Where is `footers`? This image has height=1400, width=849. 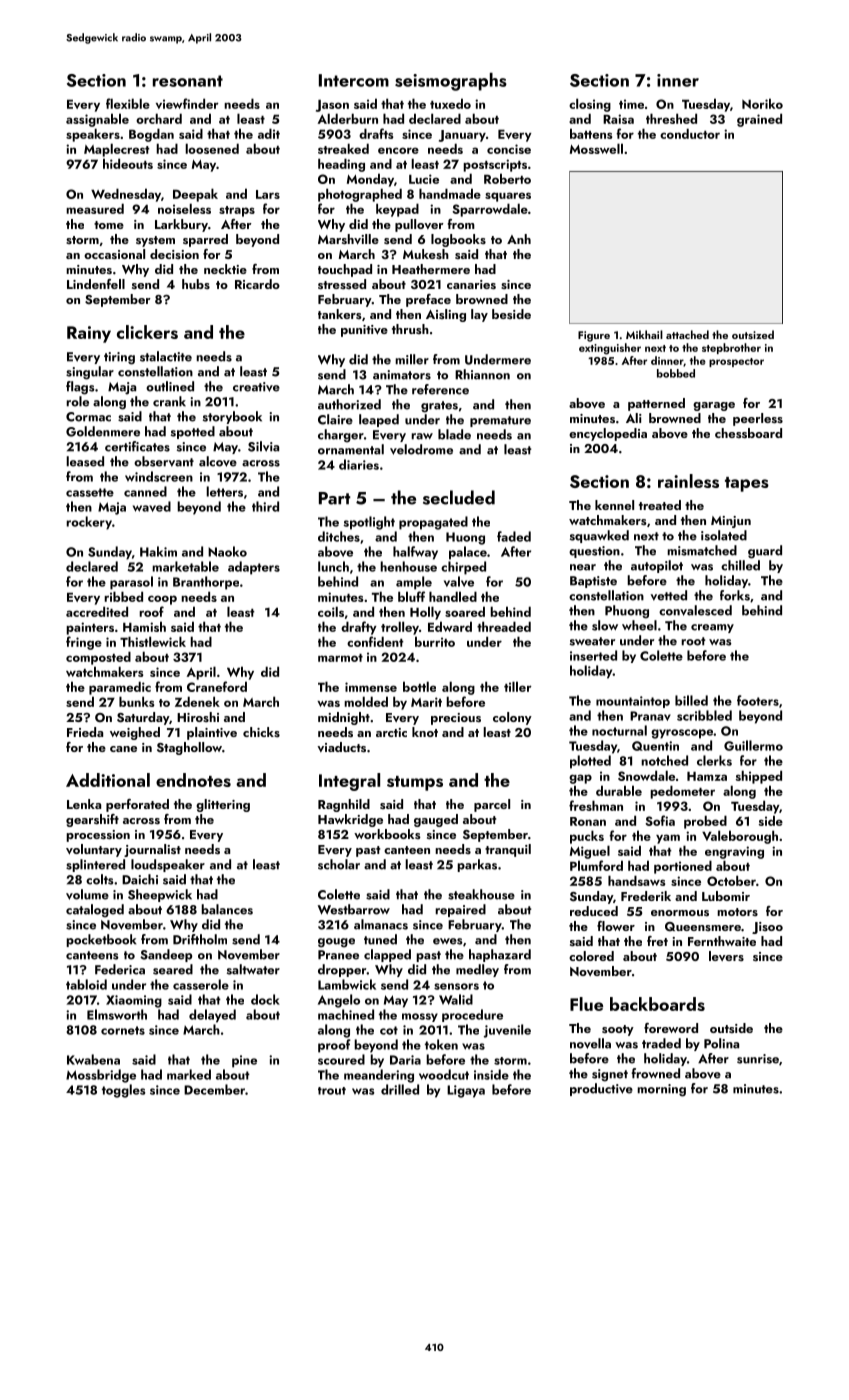 footers is located at coordinates (758, 700).
